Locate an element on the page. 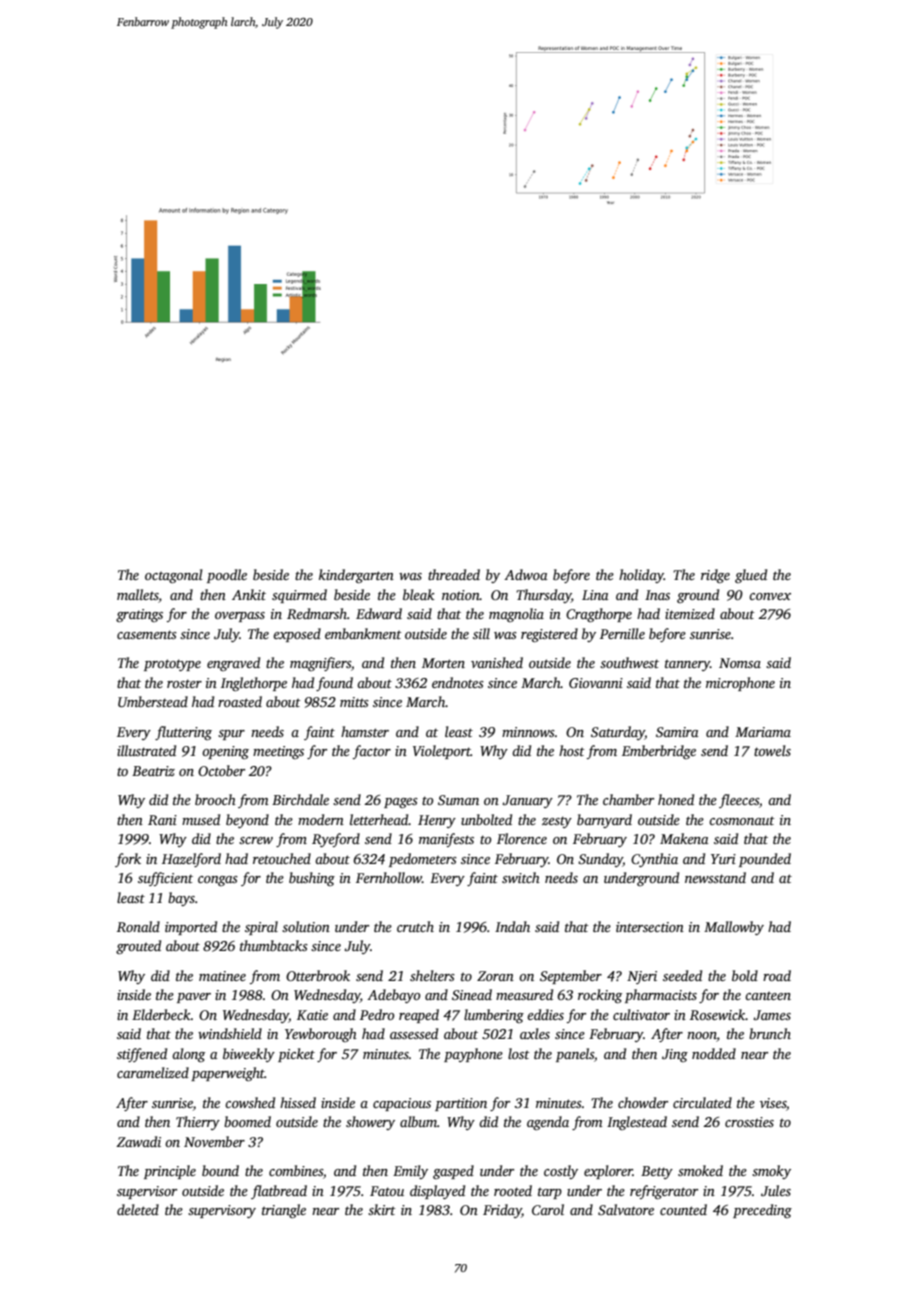 This page has width=908, height=1316. skirt is located at coordinates (382, 1209).
